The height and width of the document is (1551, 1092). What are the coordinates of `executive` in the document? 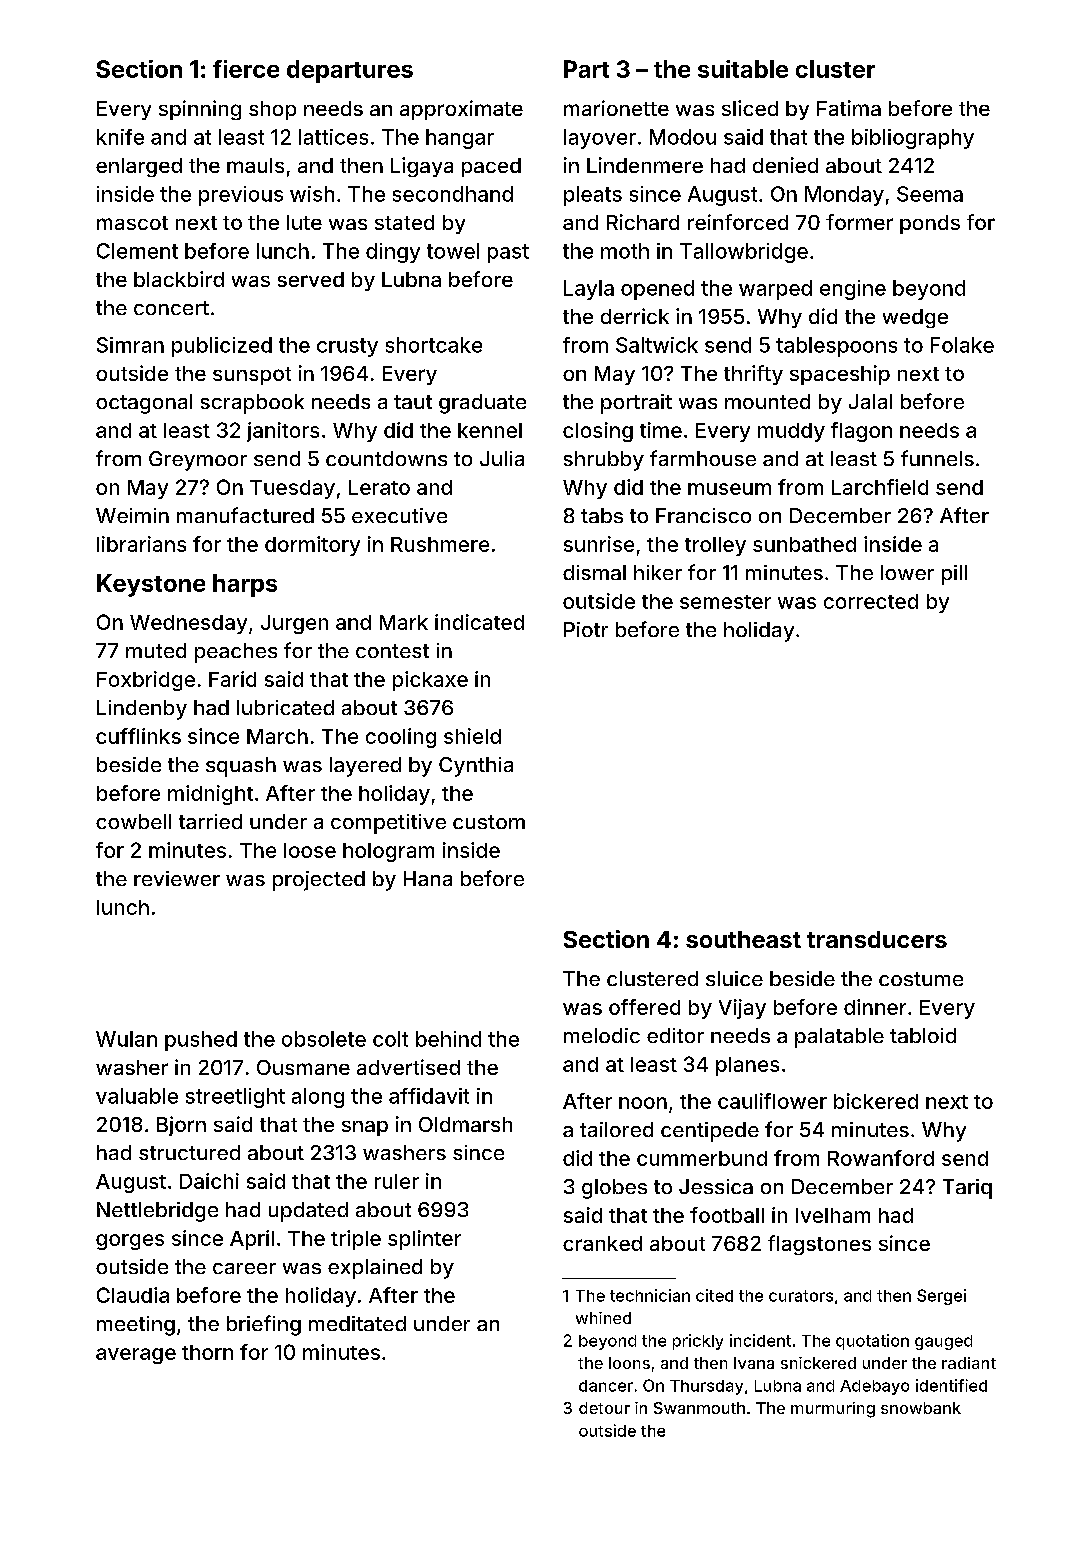 It's located at (399, 515).
